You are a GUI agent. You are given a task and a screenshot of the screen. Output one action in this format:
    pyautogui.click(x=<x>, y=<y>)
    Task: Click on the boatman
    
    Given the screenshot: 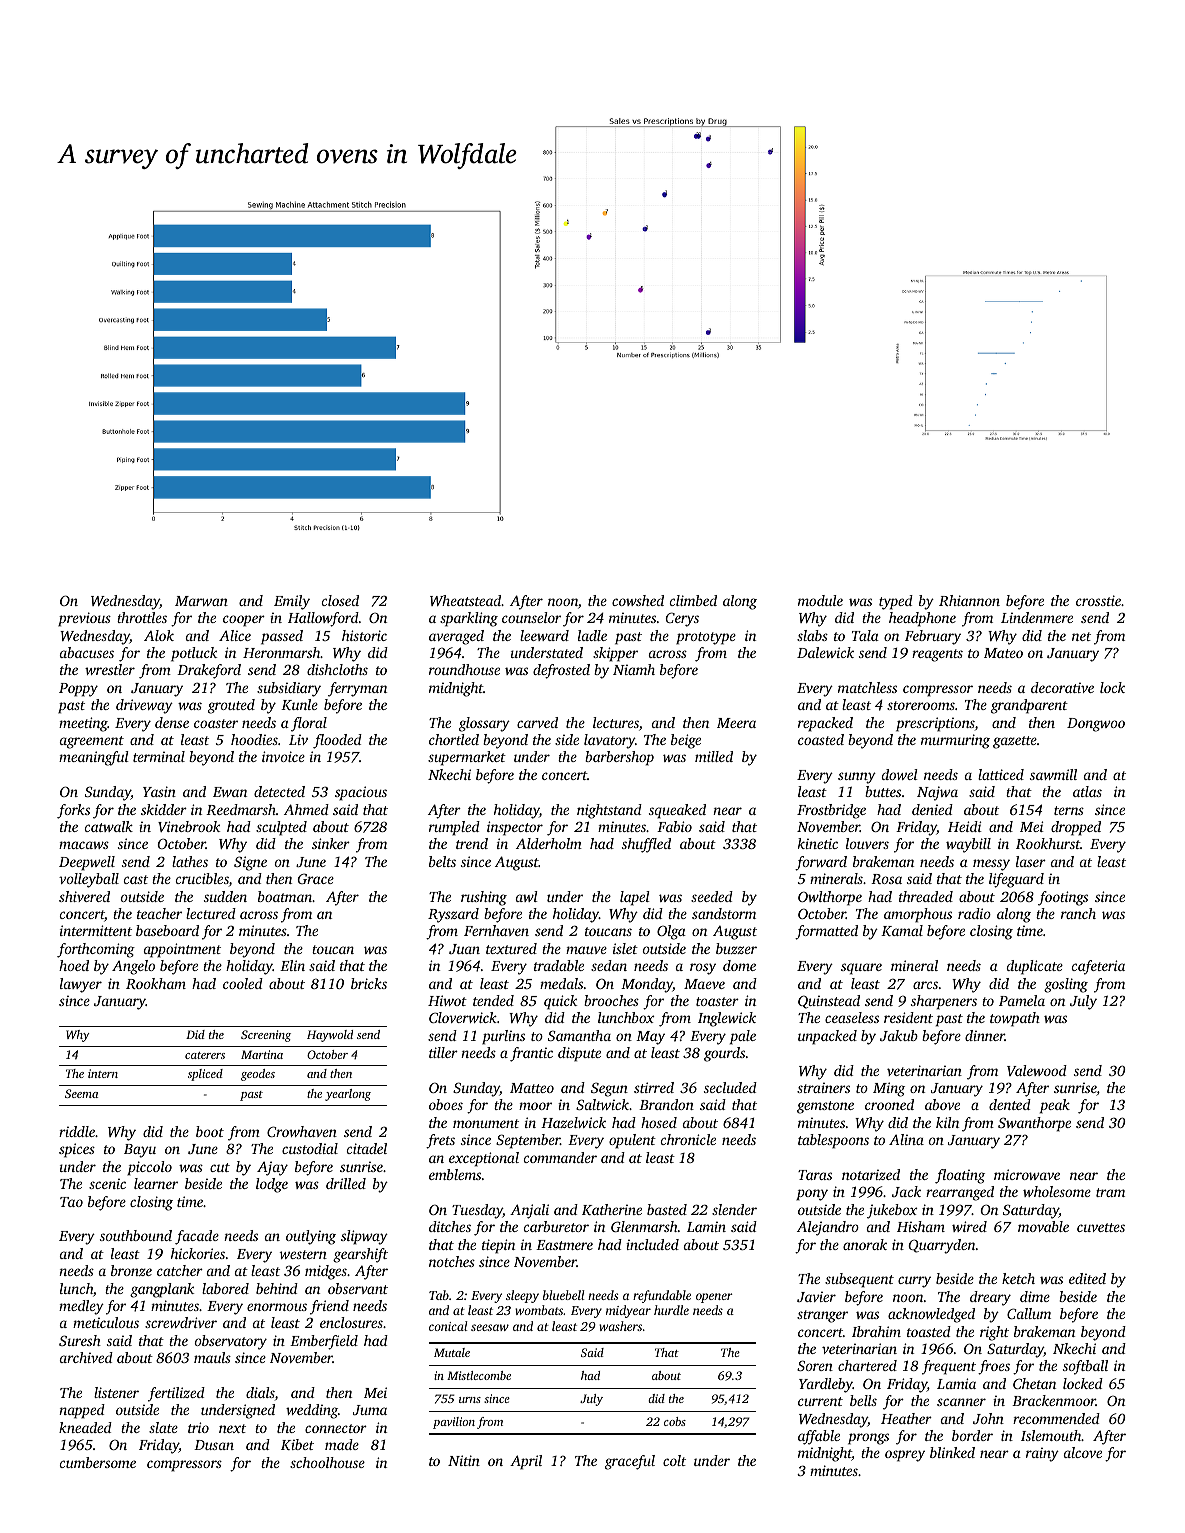 What is the action you would take?
    pyautogui.click(x=285, y=896)
